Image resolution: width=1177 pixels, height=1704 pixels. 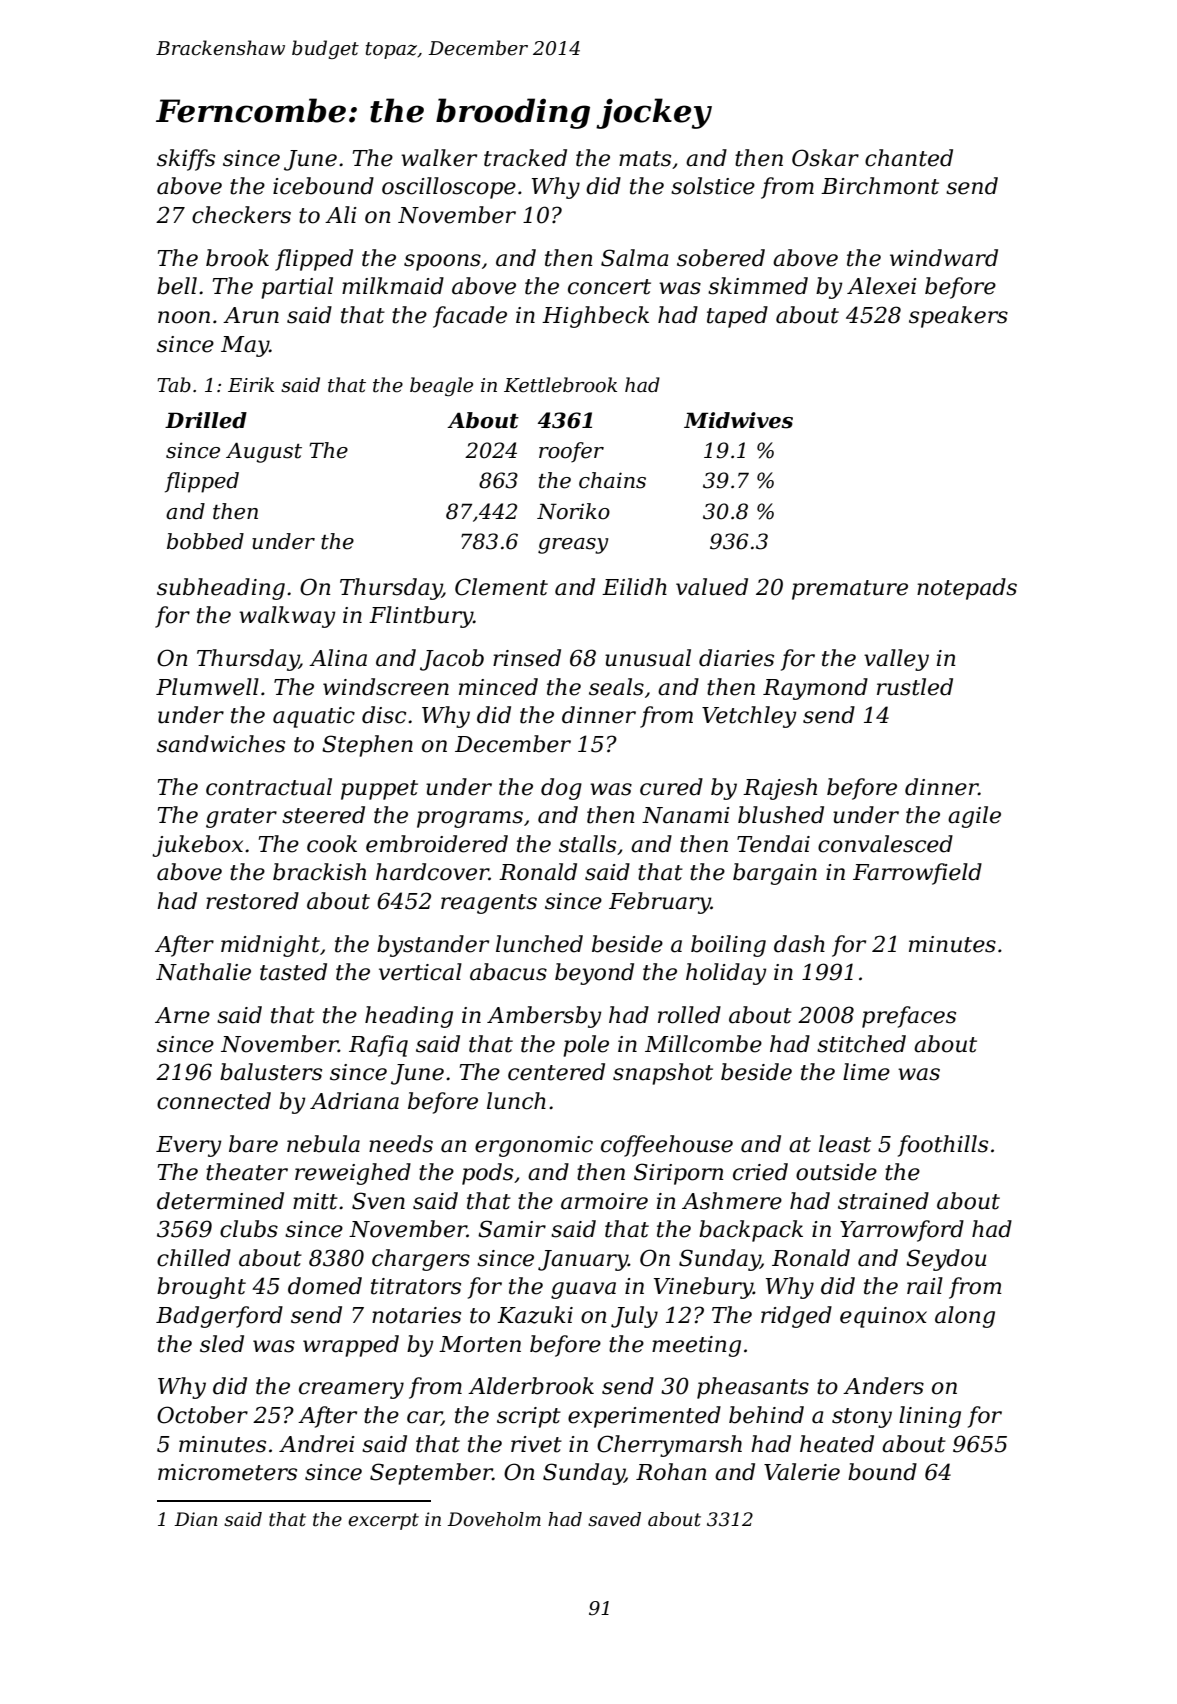 I want to click on walkway, so click(x=287, y=617).
